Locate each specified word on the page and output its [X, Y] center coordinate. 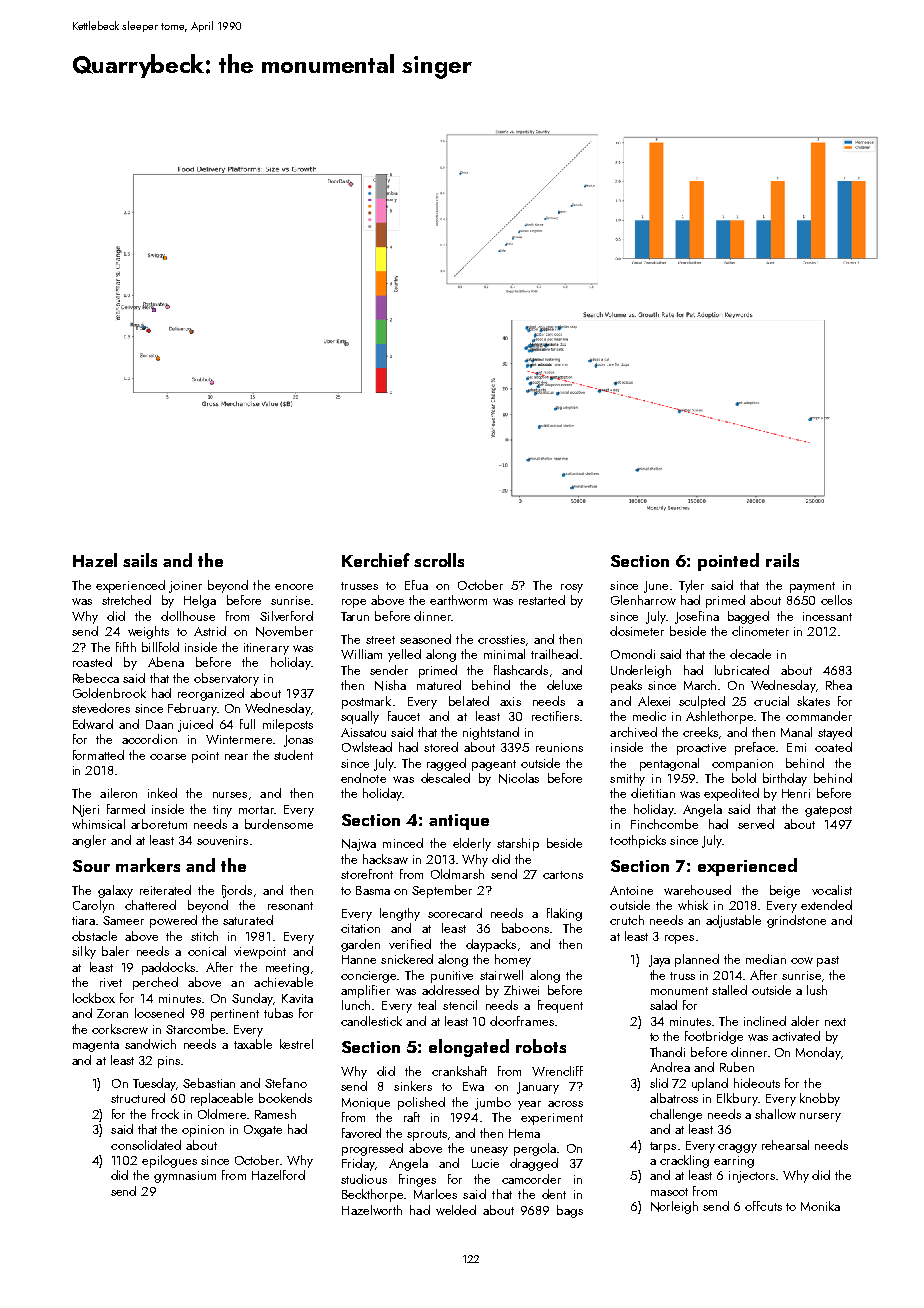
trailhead [554, 654]
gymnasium [185, 1177]
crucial [771, 701]
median [766, 959]
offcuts [763, 1206]
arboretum [159, 824]
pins [169, 1062]
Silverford [286, 616]
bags [570, 1211]
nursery [820, 1117]
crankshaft [459, 1071]
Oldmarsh [457, 874]
